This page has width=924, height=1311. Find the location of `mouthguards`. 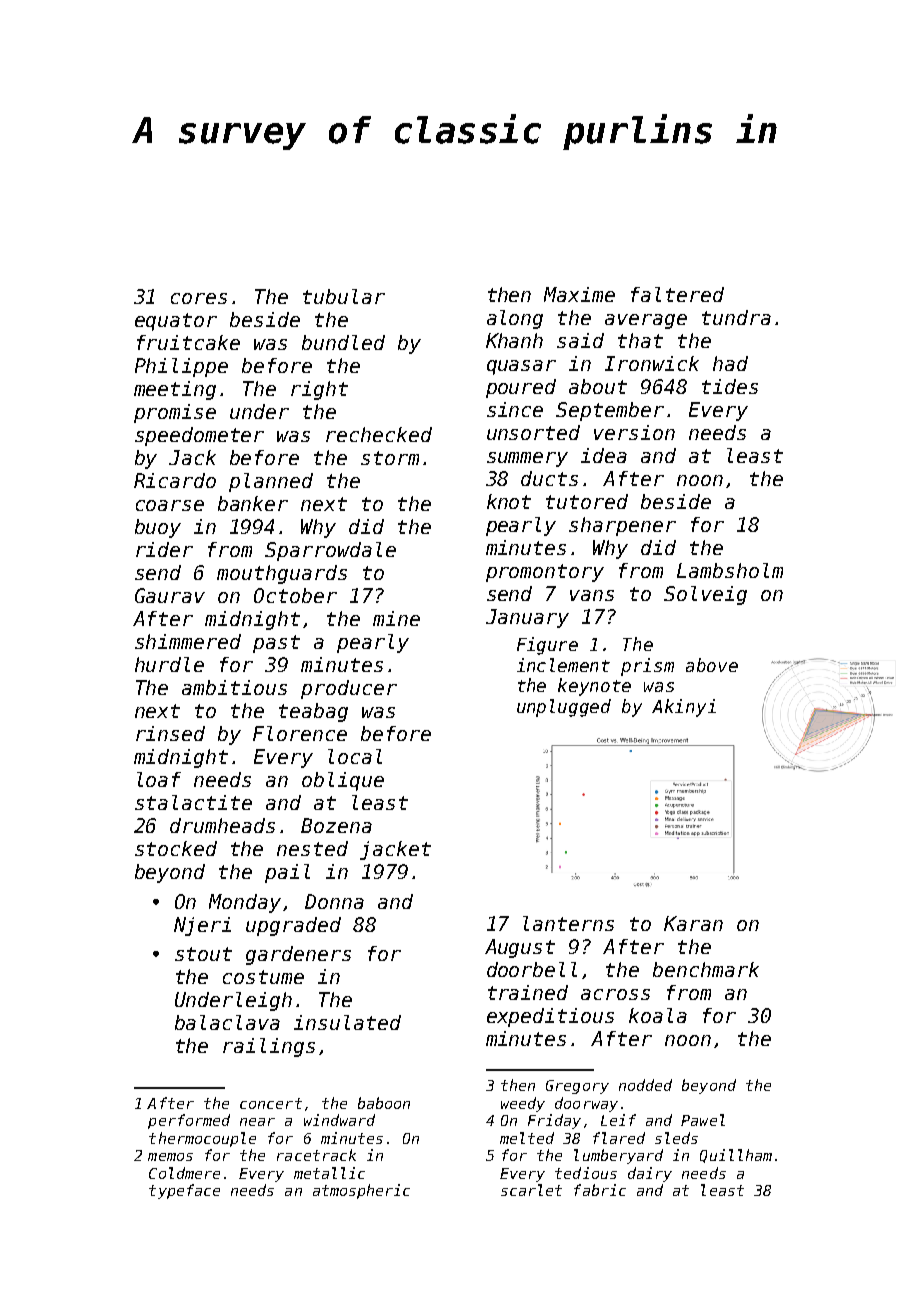

mouthguards is located at coordinates (282, 574).
